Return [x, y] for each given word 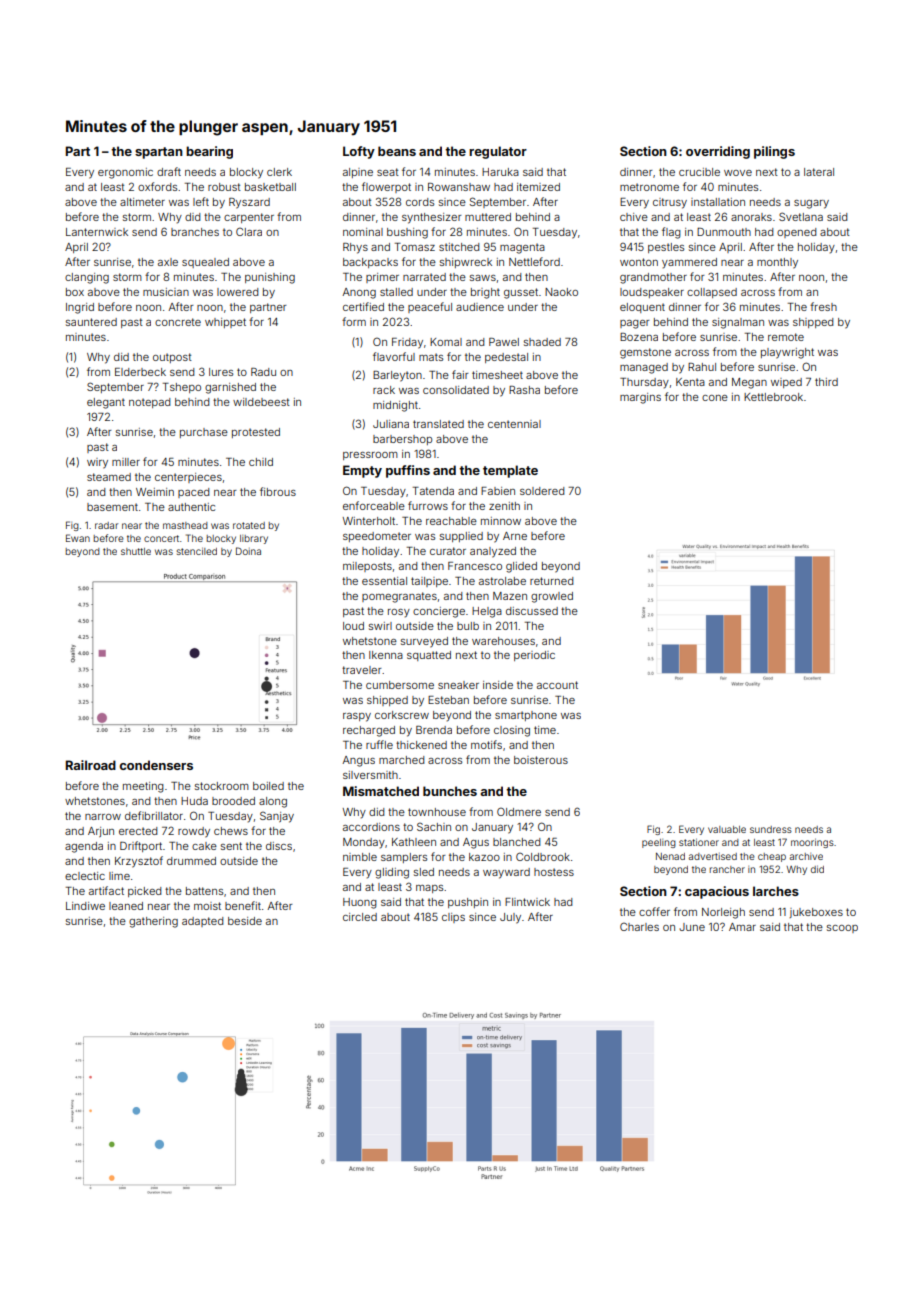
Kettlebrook [773, 397]
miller [126, 462]
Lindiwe [85, 906]
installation [718, 202]
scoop [842, 929]
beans [397, 151]
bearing [209, 152]
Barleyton [397, 376]
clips [453, 918]
